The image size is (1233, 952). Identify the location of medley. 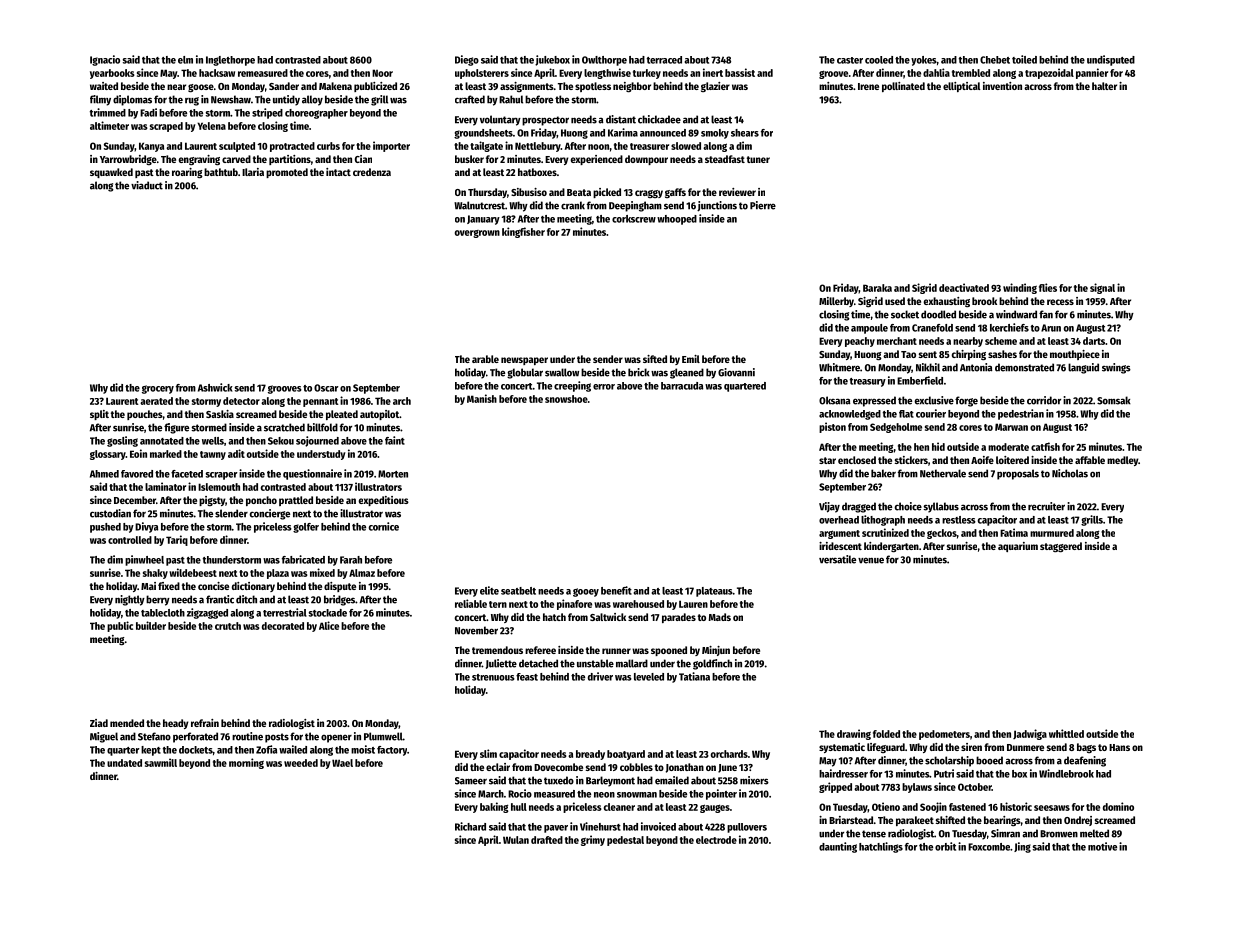
(1122, 461).
